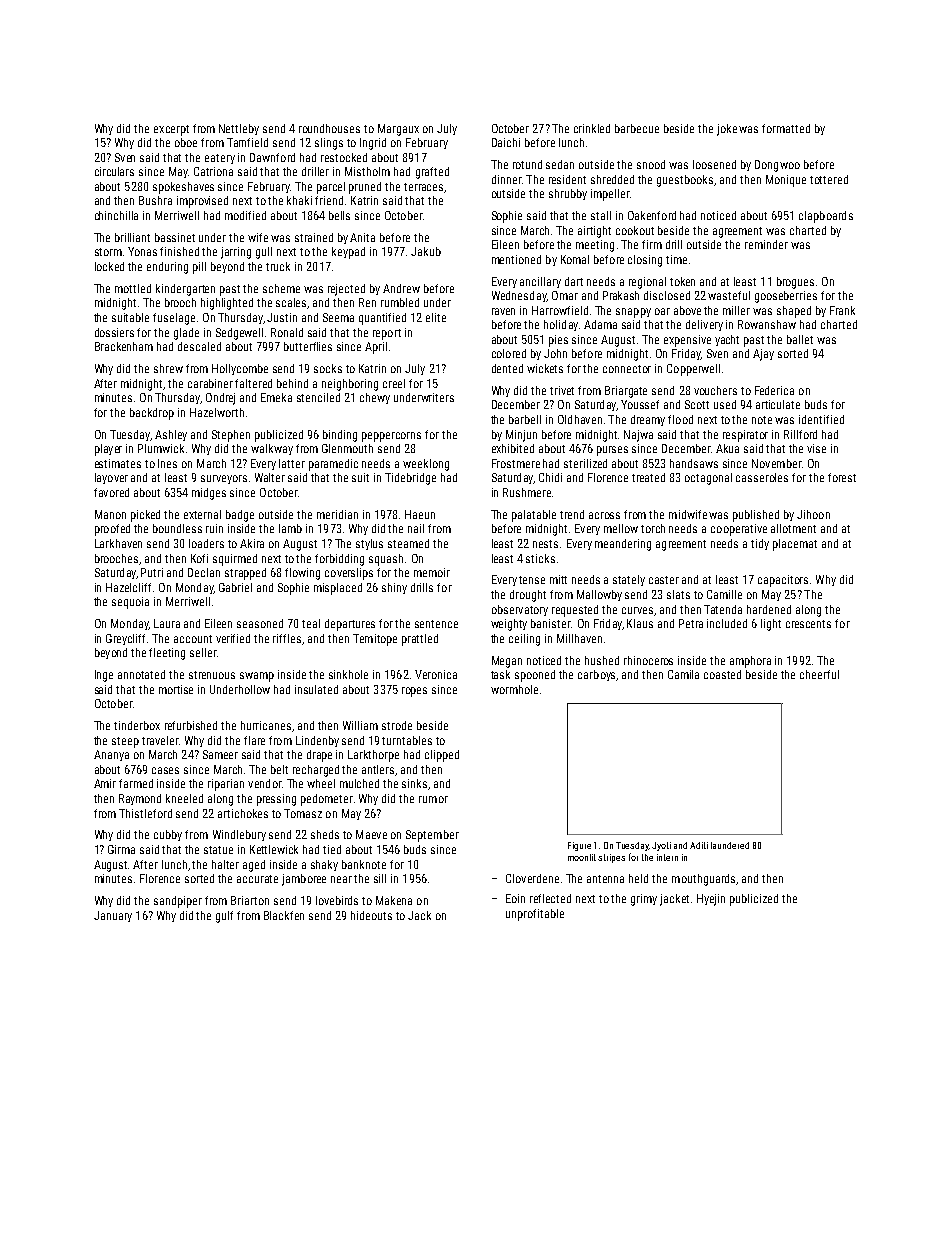  What do you see at coordinates (239, 334) in the page?
I see `Sedgewell` at bounding box center [239, 334].
